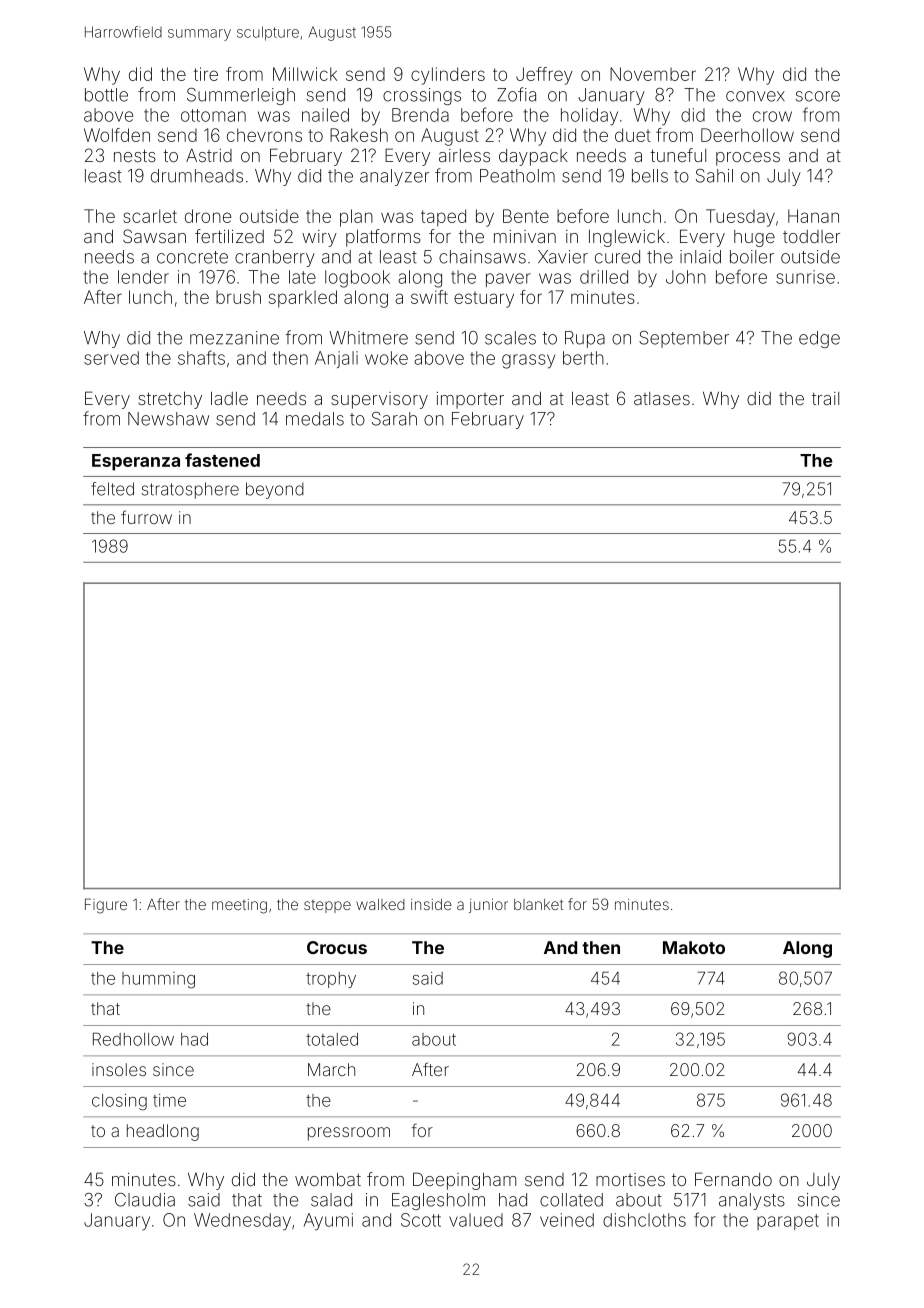 Image resolution: width=924 pixels, height=1308 pixels. I want to click on meeting, so click(239, 906).
